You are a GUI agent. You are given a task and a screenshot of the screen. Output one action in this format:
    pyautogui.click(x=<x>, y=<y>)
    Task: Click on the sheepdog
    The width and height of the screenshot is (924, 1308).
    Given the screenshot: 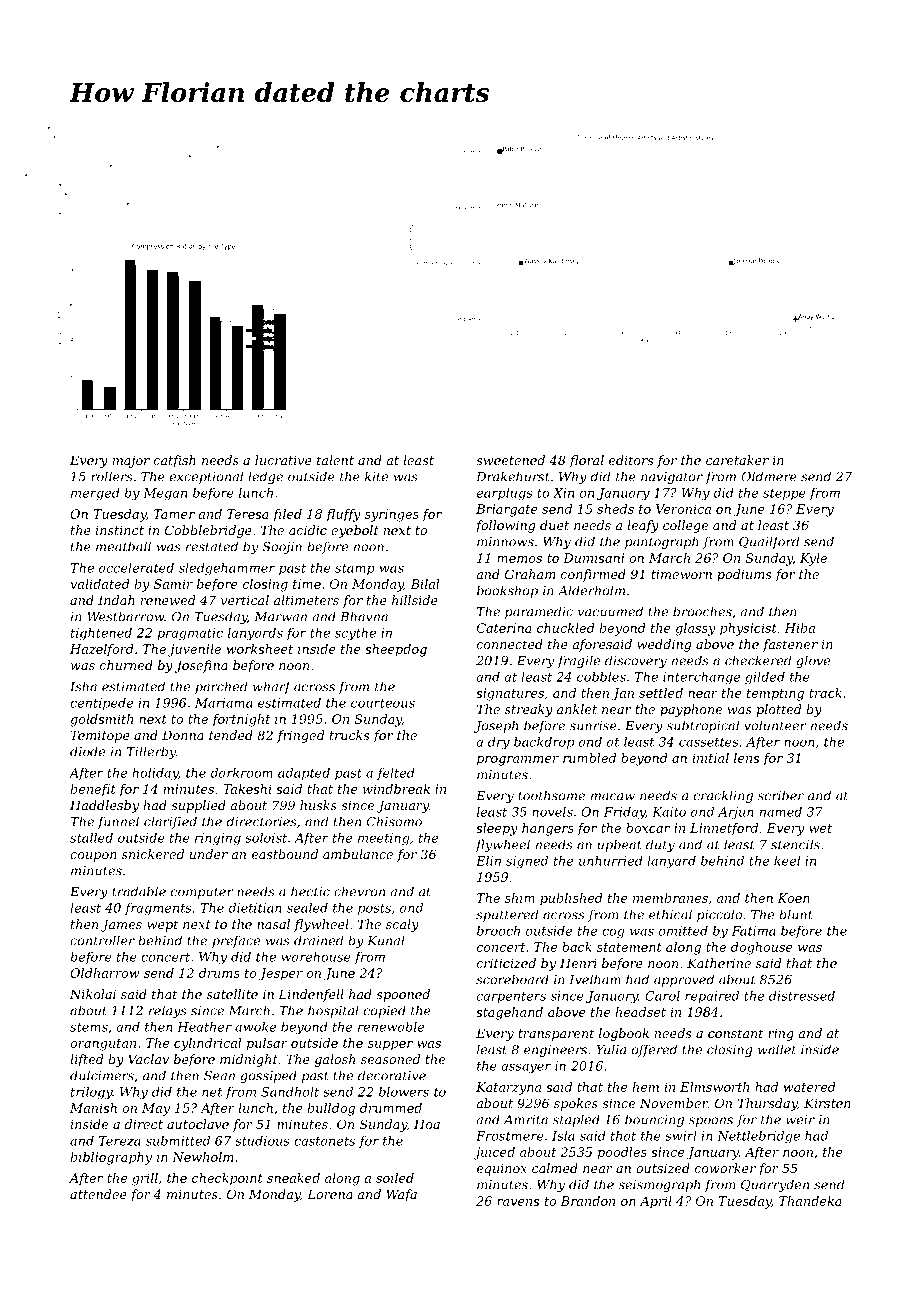 What is the action you would take?
    pyautogui.click(x=396, y=650)
